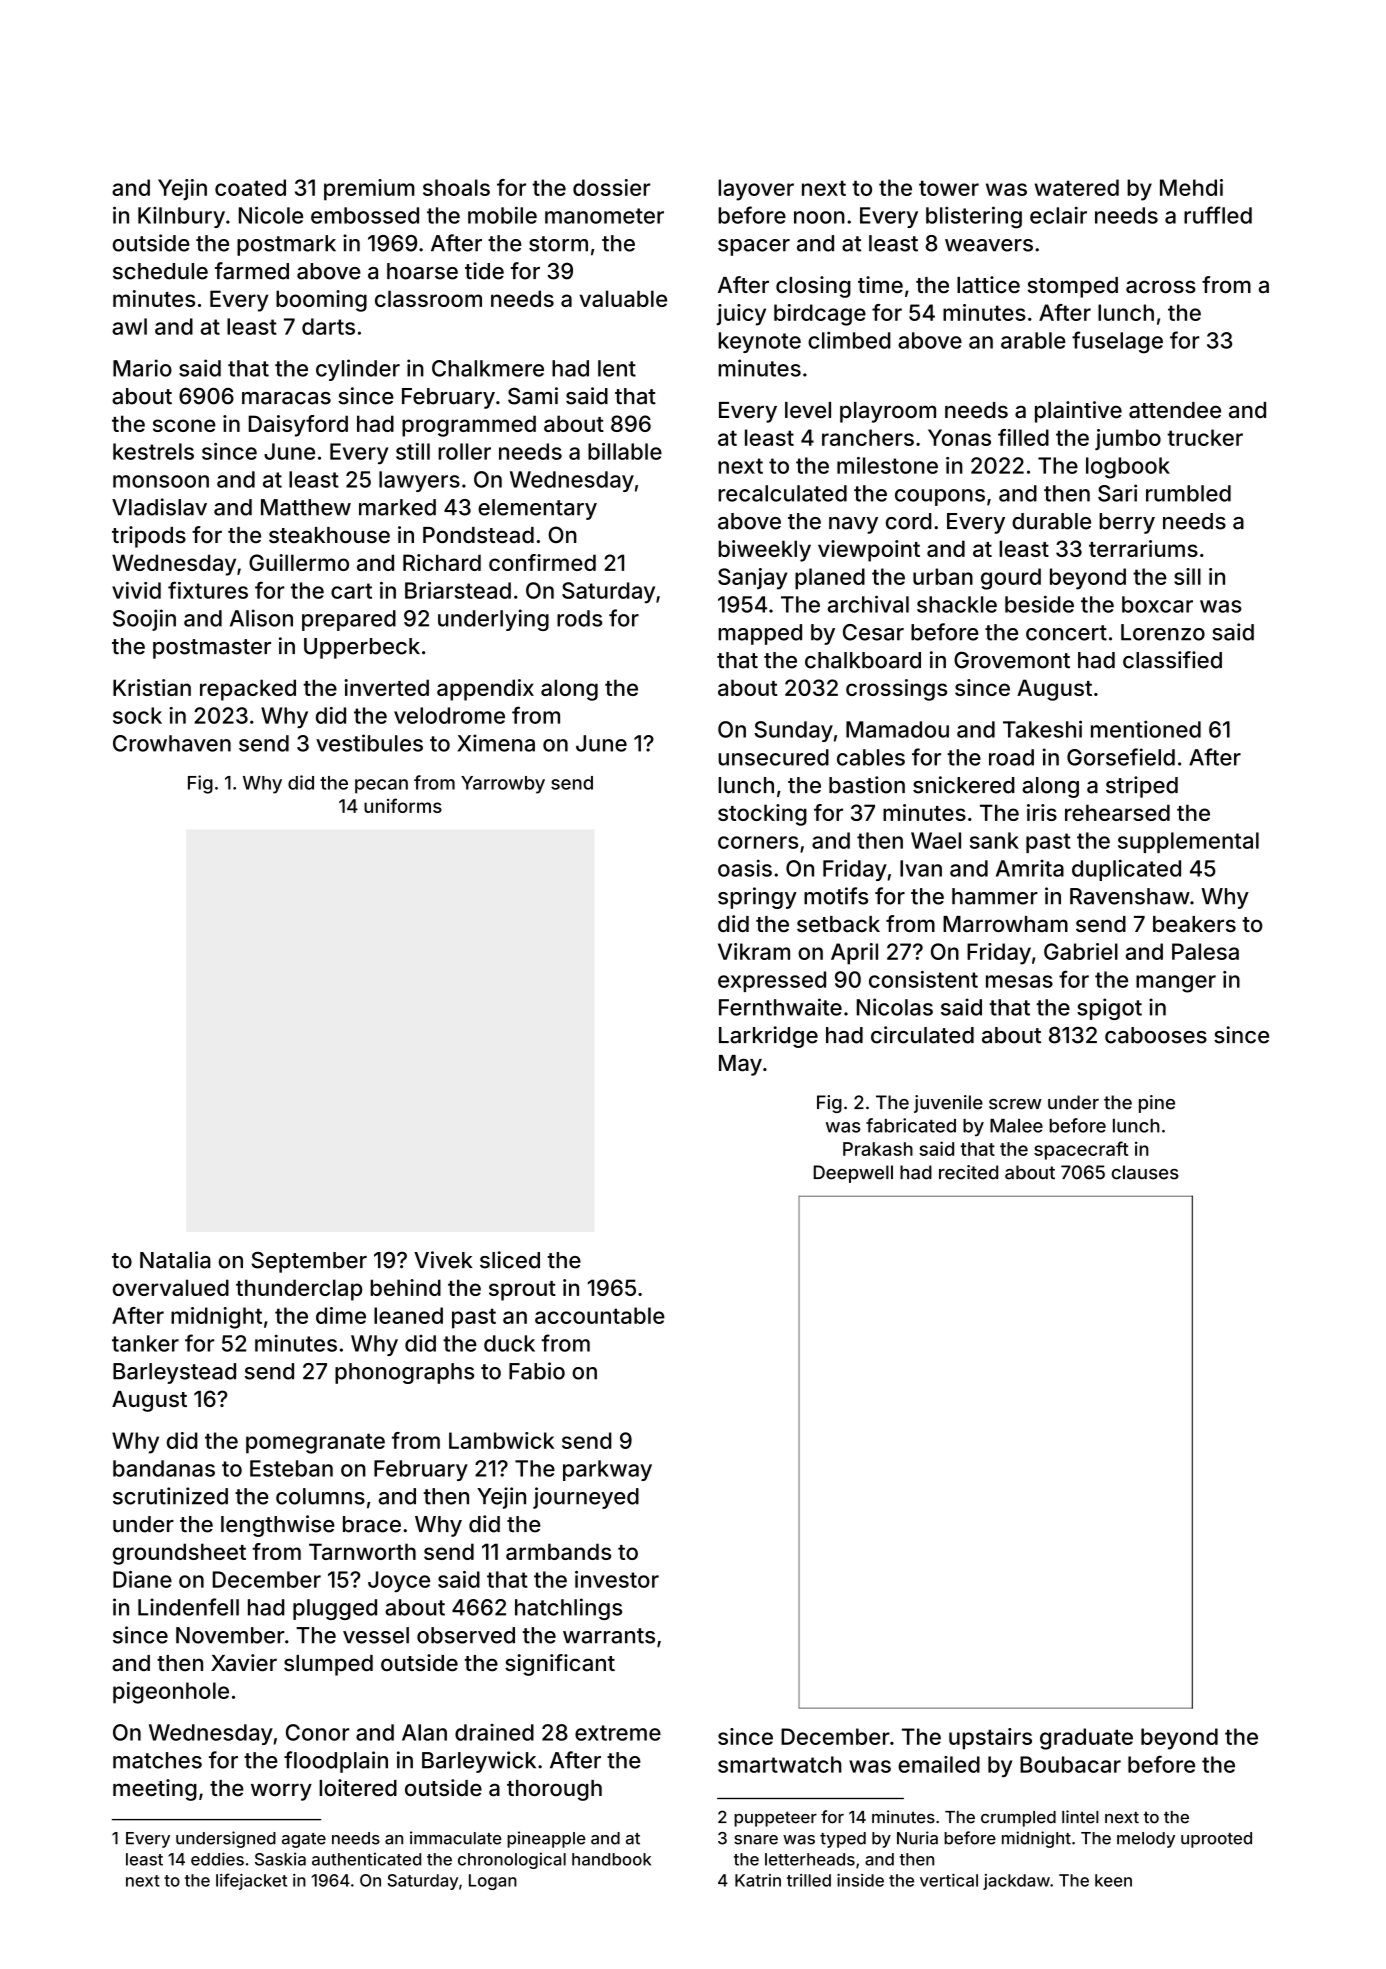 The height and width of the screenshot is (1969, 1386). Describe the element at coordinates (758, 1880) in the screenshot. I see `Katrin` at that location.
